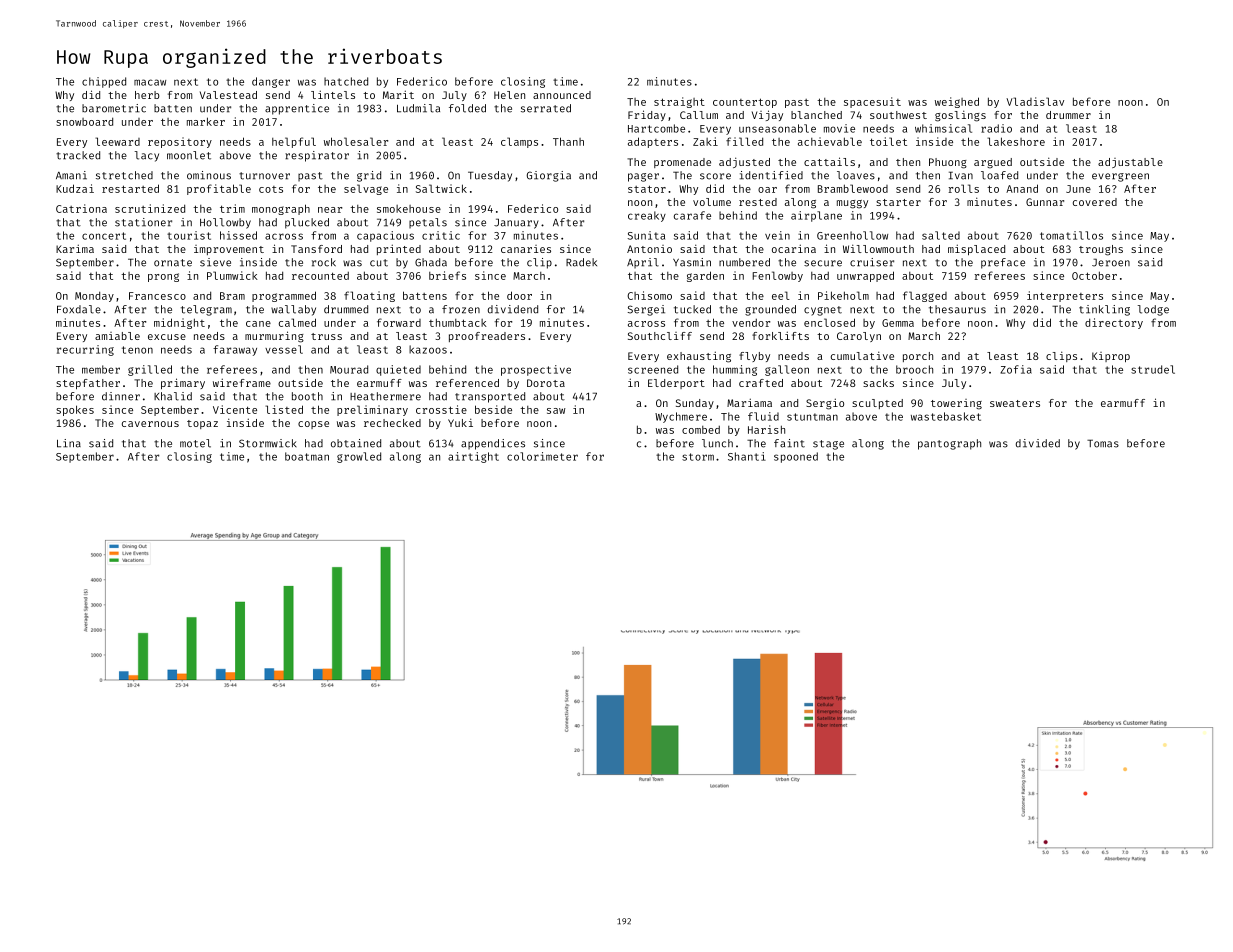  What do you see at coordinates (143, 222) in the screenshot?
I see `stationer` at bounding box center [143, 222].
